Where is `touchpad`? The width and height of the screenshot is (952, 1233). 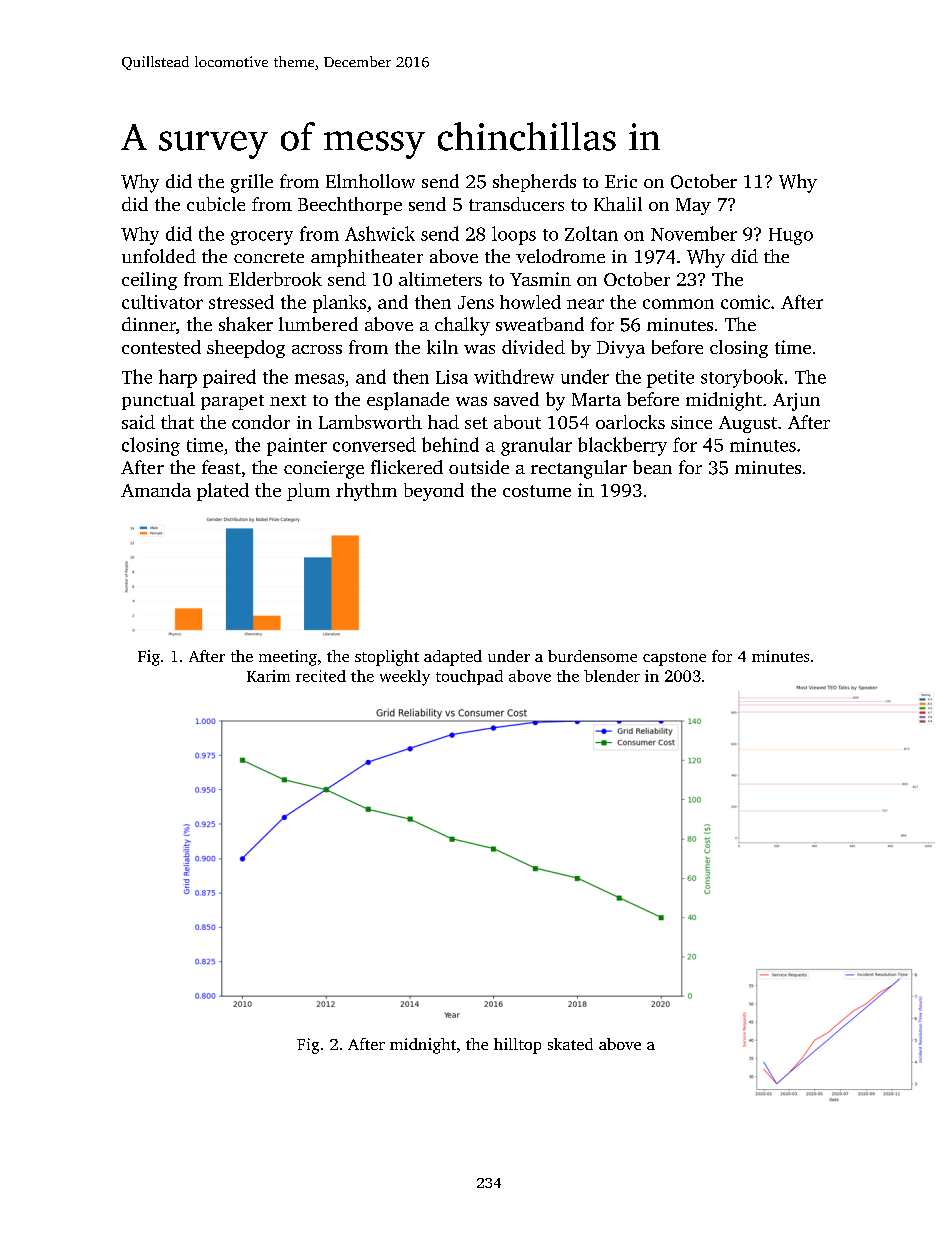
touchpad is located at coordinates (469, 677).
